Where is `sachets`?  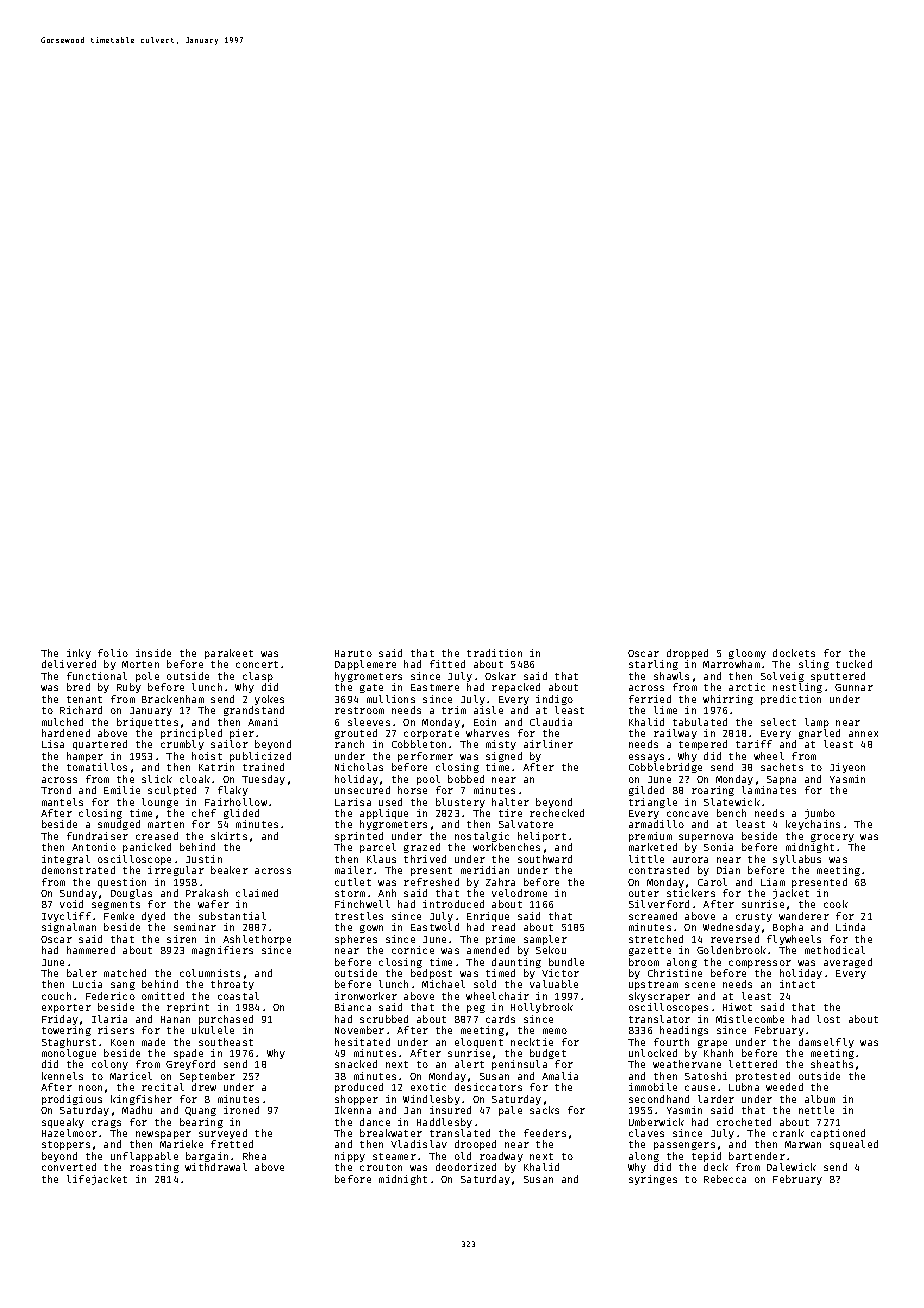
sachets is located at coordinates (782, 767).
